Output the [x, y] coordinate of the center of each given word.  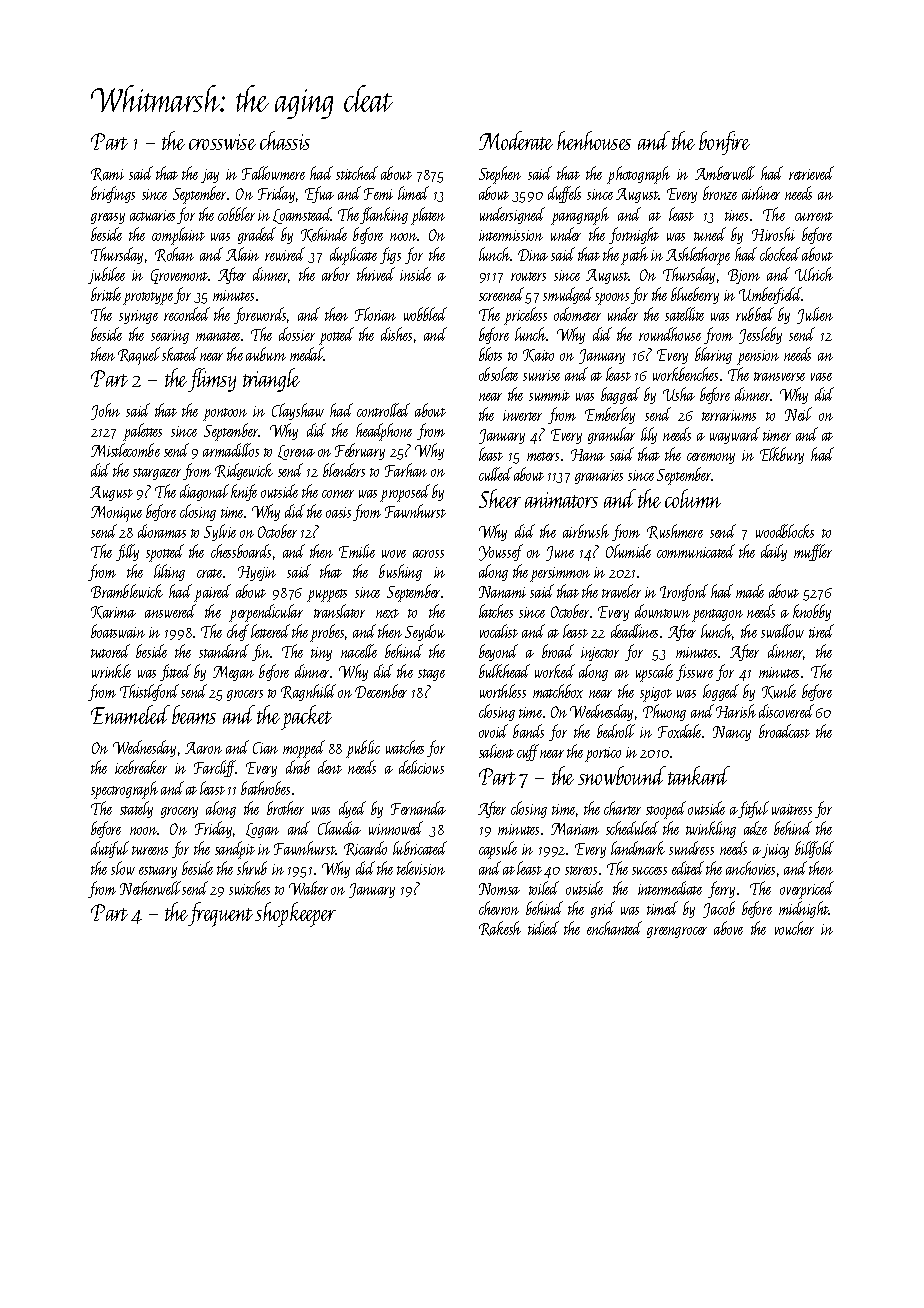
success [649, 871]
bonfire [724, 143]
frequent [221, 914]
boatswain [118, 631]
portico [603, 754]
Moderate [516, 140]
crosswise [222, 142]
